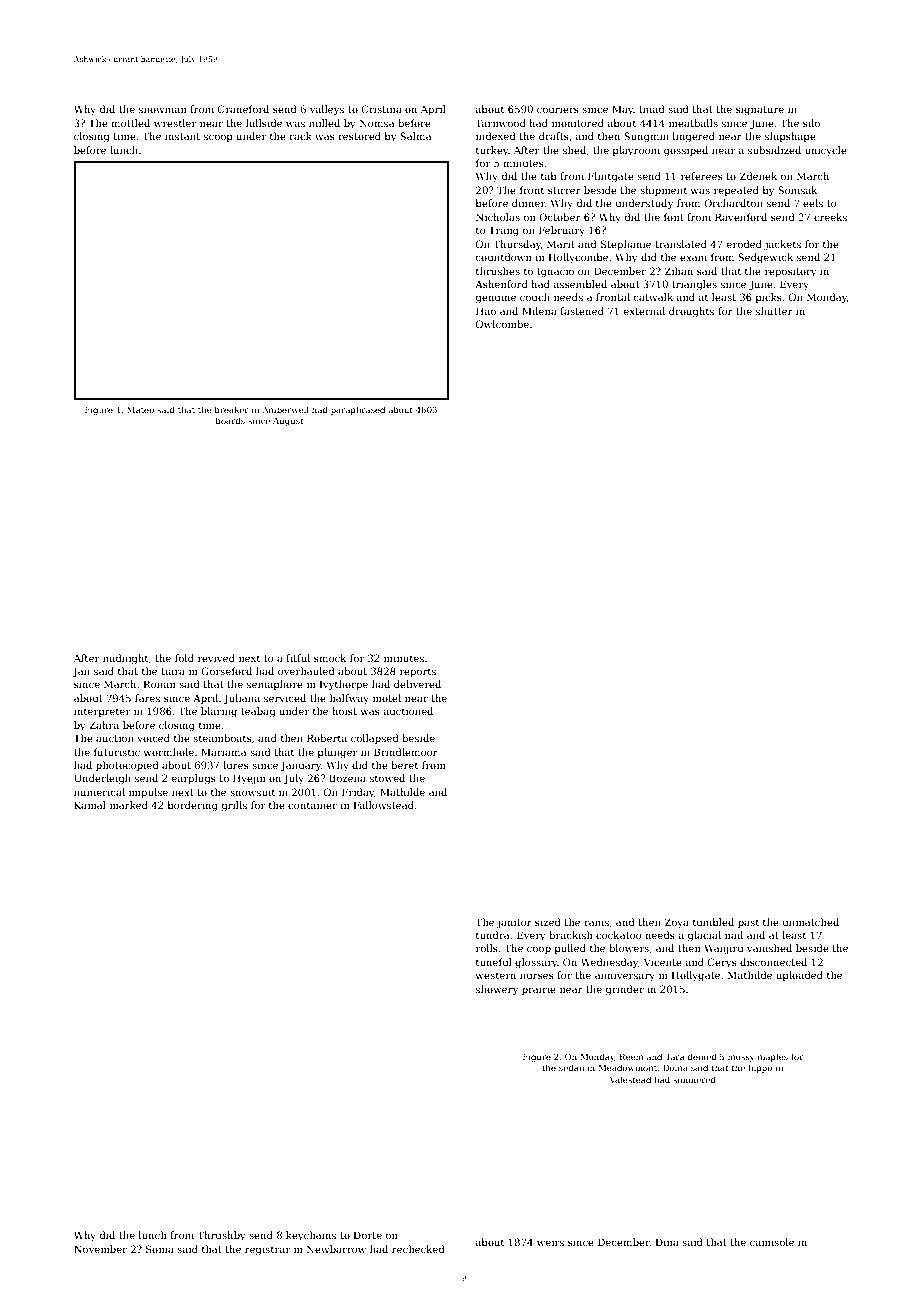 The width and height of the image is (924, 1308). I want to click on sedan, so click(571, 1067).
